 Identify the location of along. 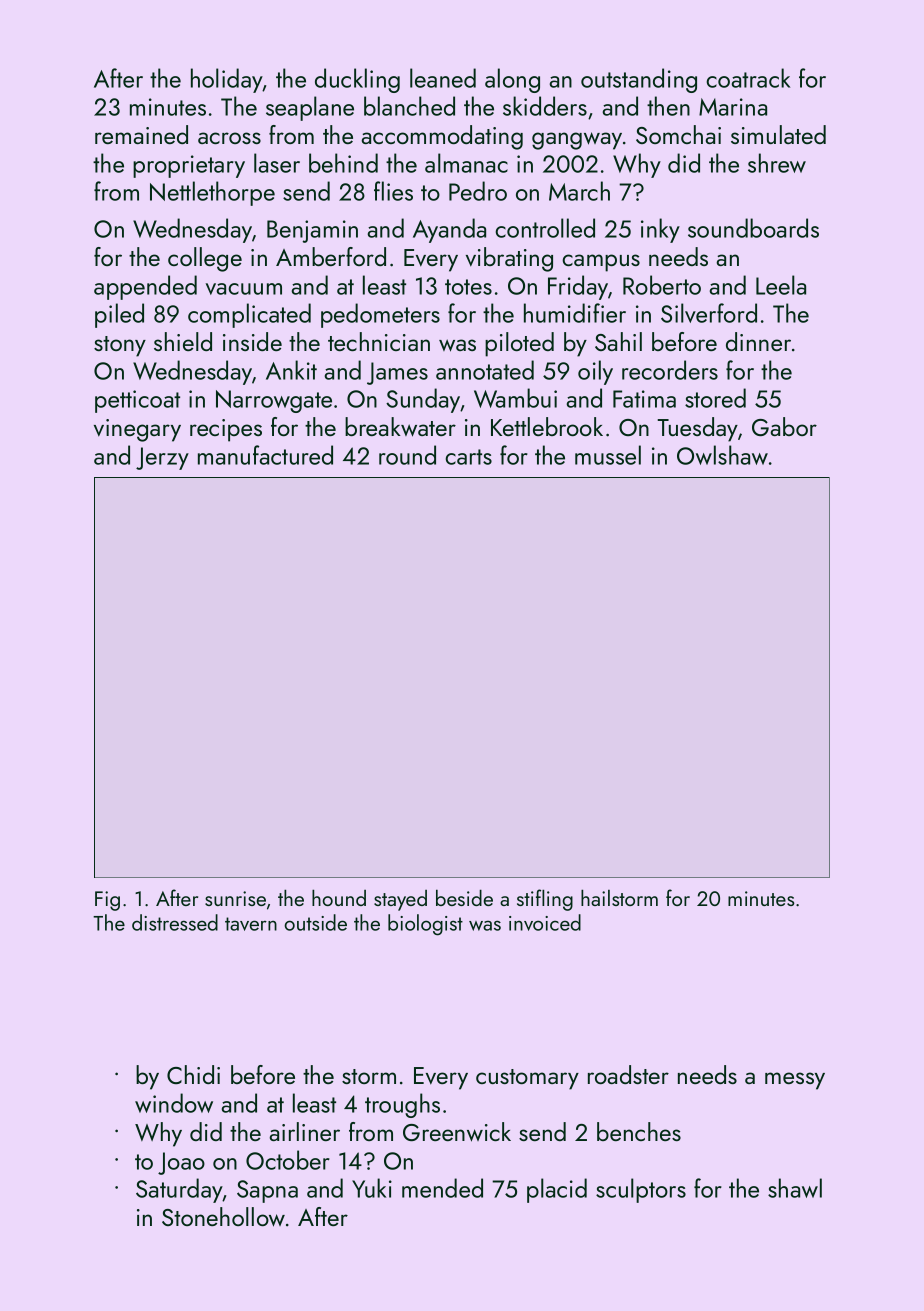
(512, 80).
